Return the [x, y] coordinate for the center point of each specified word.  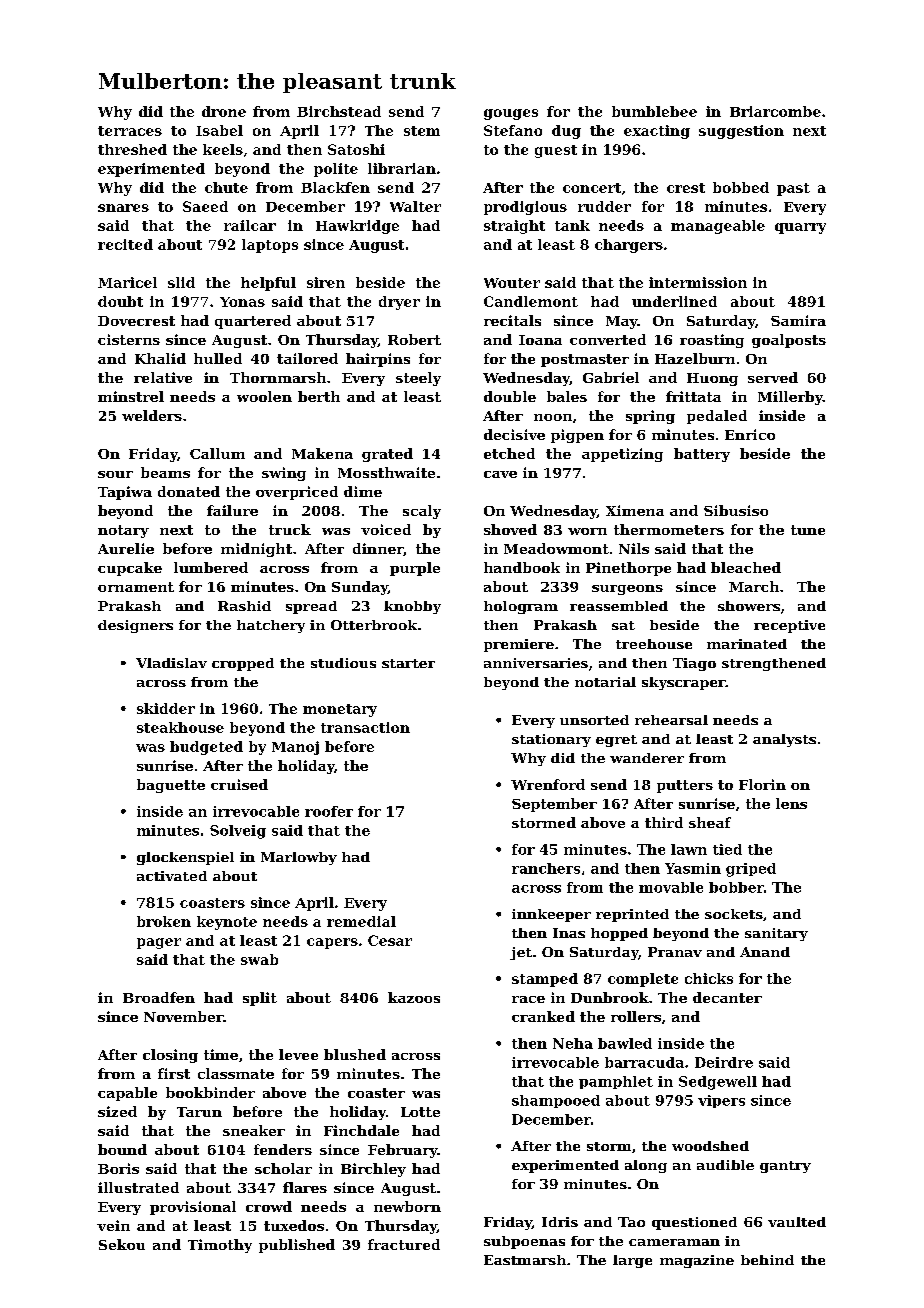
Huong [712, 379]
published [297, 1246]
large [632, 1261]
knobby [412, 607]
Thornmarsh [278, 377]
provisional [193, 1208]
